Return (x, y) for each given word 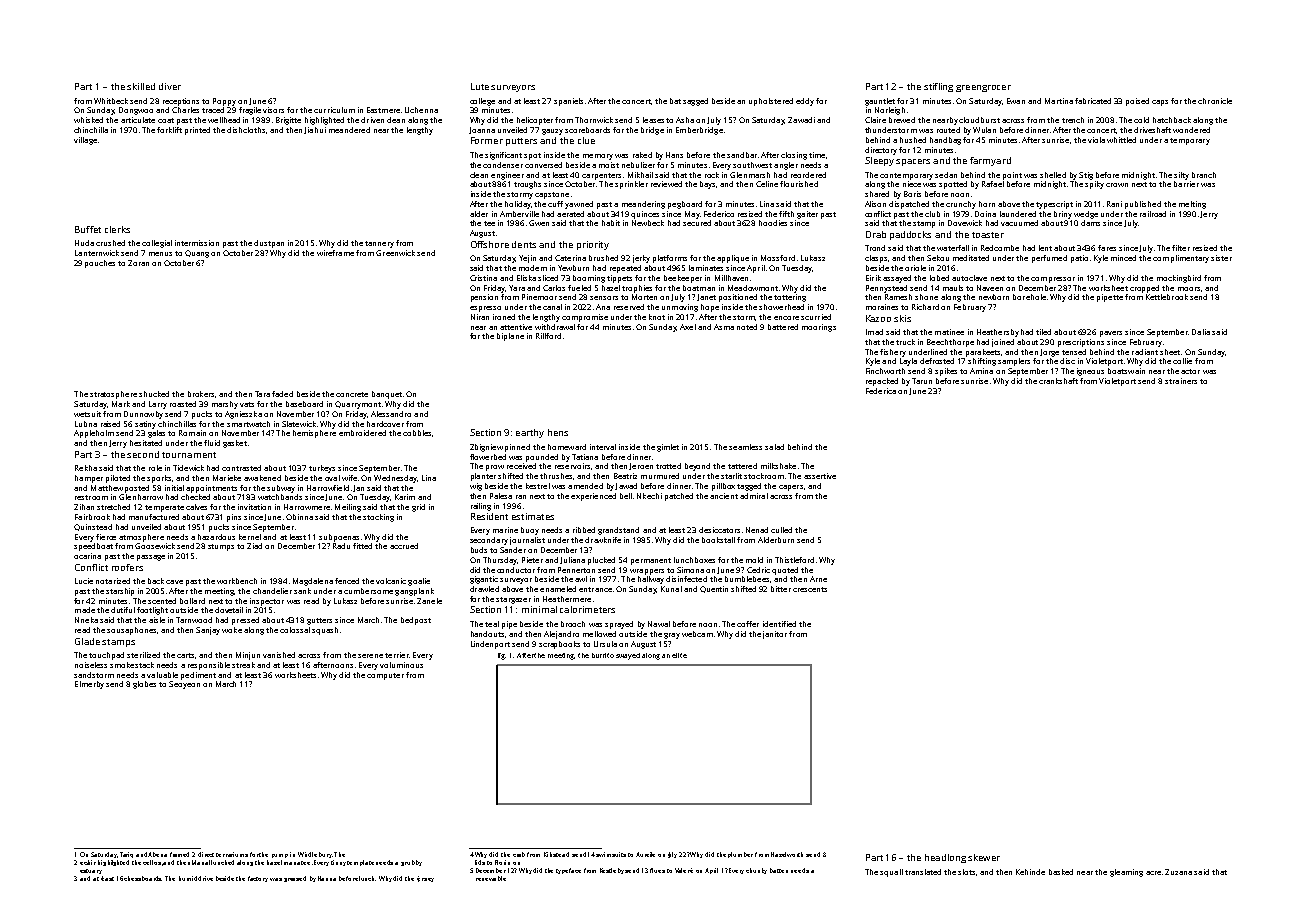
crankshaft (1058, 381)
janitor (775, 635)
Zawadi (801, 120)
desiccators (719, 530)
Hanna (327, 878)
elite (679, 655)
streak (243, 665)
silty (1181, 176)
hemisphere (314, 434)
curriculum (334, 110)
